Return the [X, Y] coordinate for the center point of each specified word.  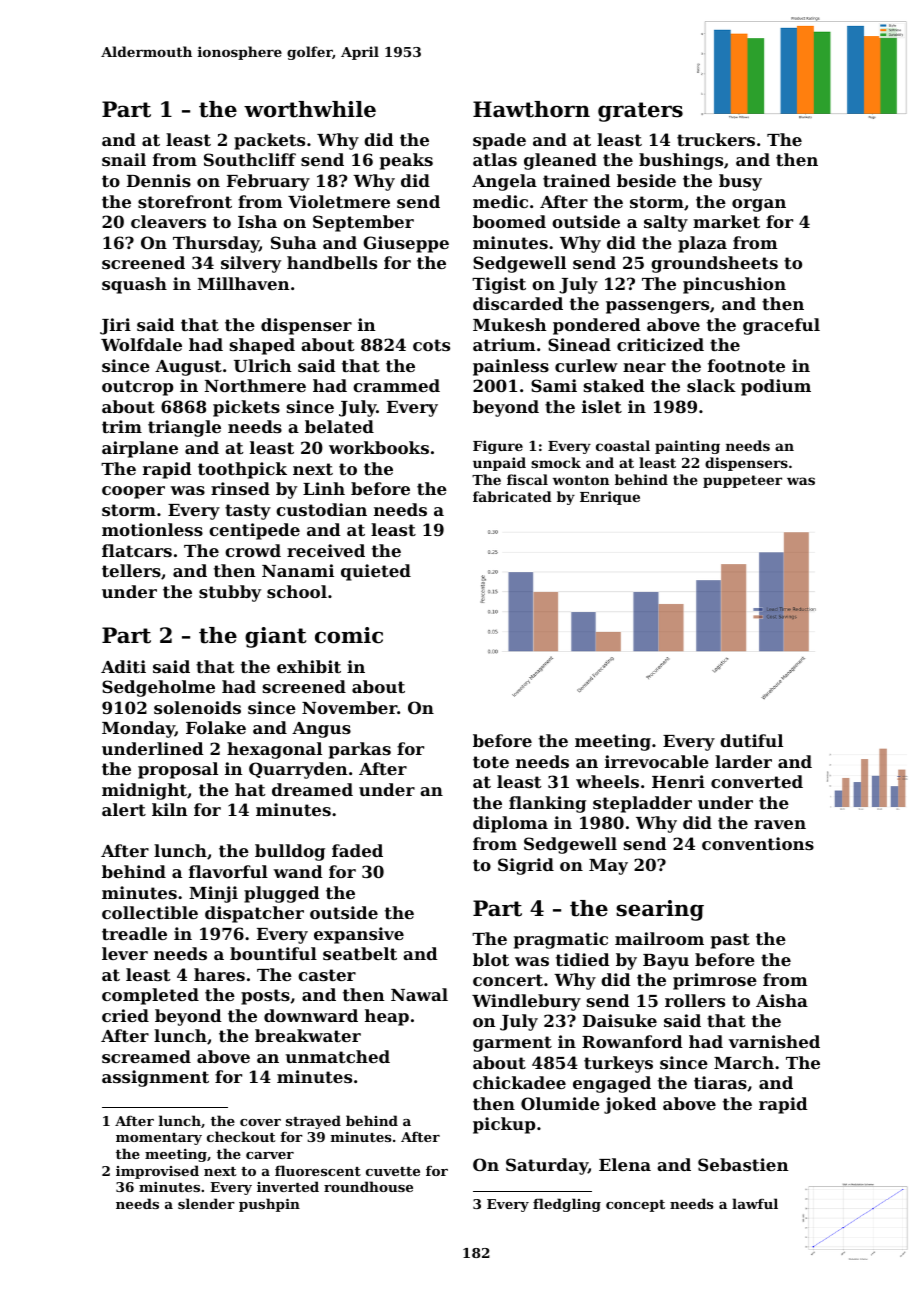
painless [511, 367]
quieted [376, 572]
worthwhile [310, 109]
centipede [254, 531]
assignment [155, 1078]
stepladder [642, 804]
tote [491, 762]
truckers [716, 139]
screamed [146, 1056]
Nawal [419, 994]
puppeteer [742, 481]
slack [711, 385]
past [730, 941]
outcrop [137, 388]
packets [269, 141]
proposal [178, 770]
